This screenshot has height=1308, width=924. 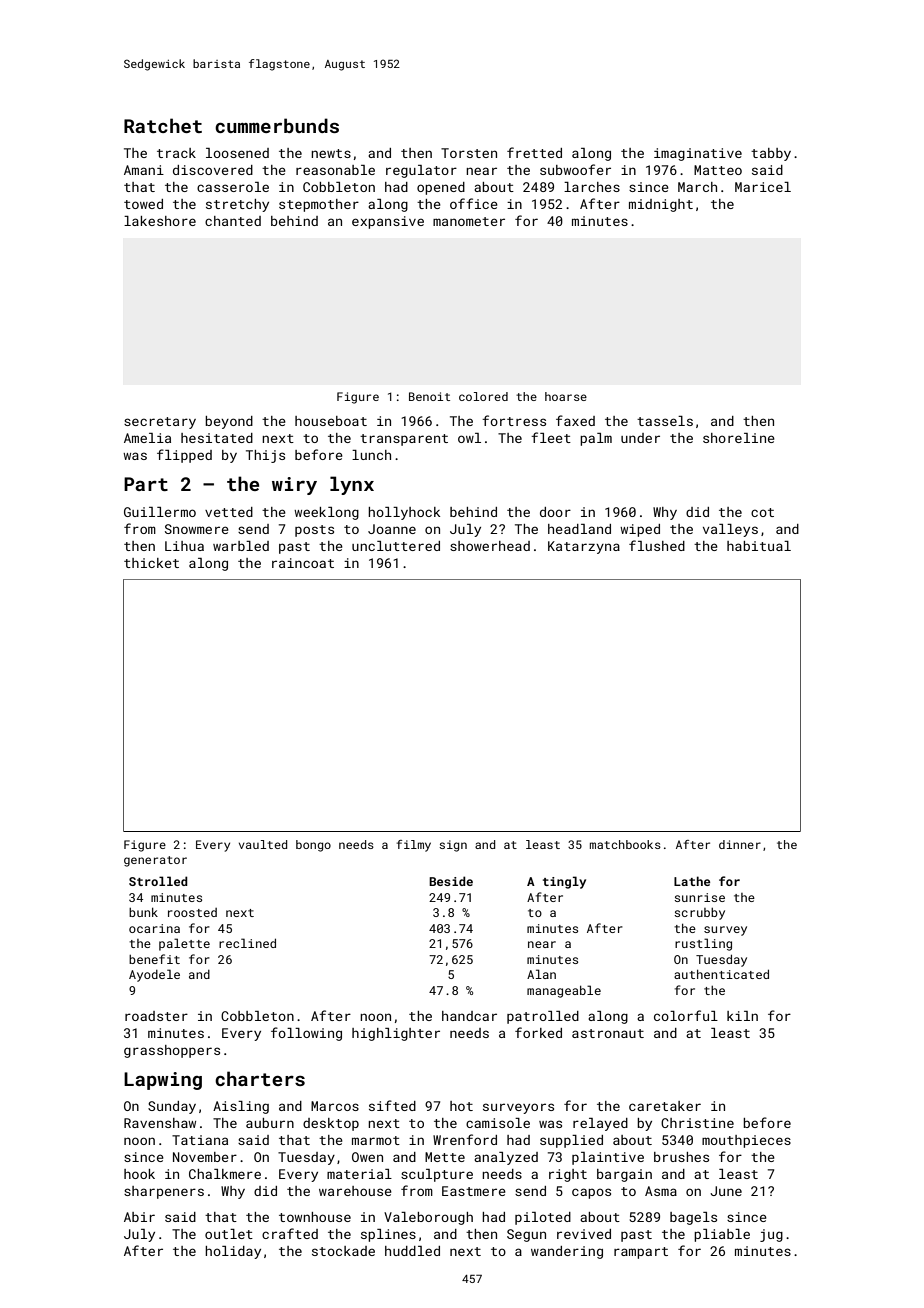 What do you see at coordinates (469, 438) in the screenshot?
I see `owl` at bounding box center [469, 438].
